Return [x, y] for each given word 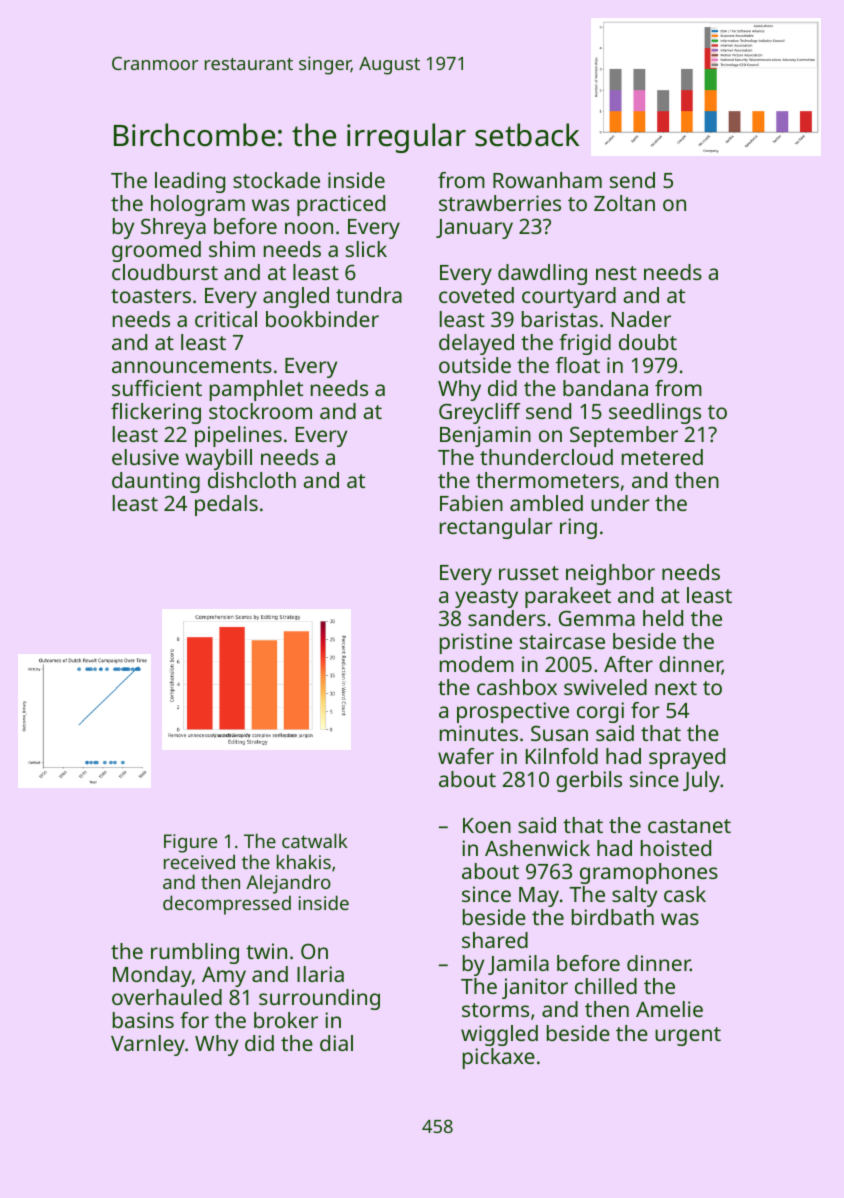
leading [190, 182]
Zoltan [624, 203]
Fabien [471, 503]
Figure [190, 843]
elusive [145, 457]
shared [495, 940]
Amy [224, 977]
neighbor [610, 574]
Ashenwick [537, 848]
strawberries [500, 203]
